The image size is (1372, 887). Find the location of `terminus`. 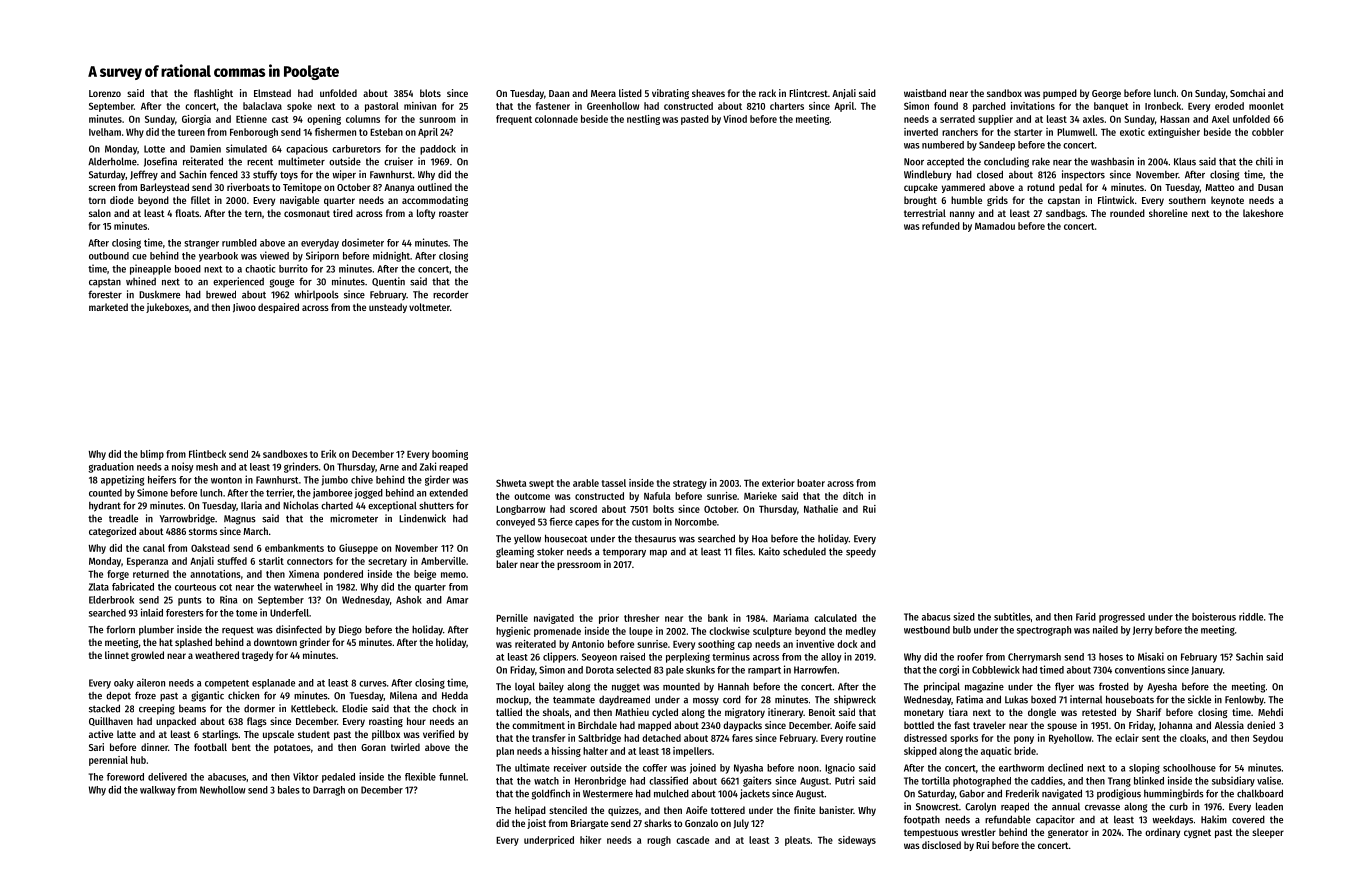

terminus is located at coordinates (731, 656).
